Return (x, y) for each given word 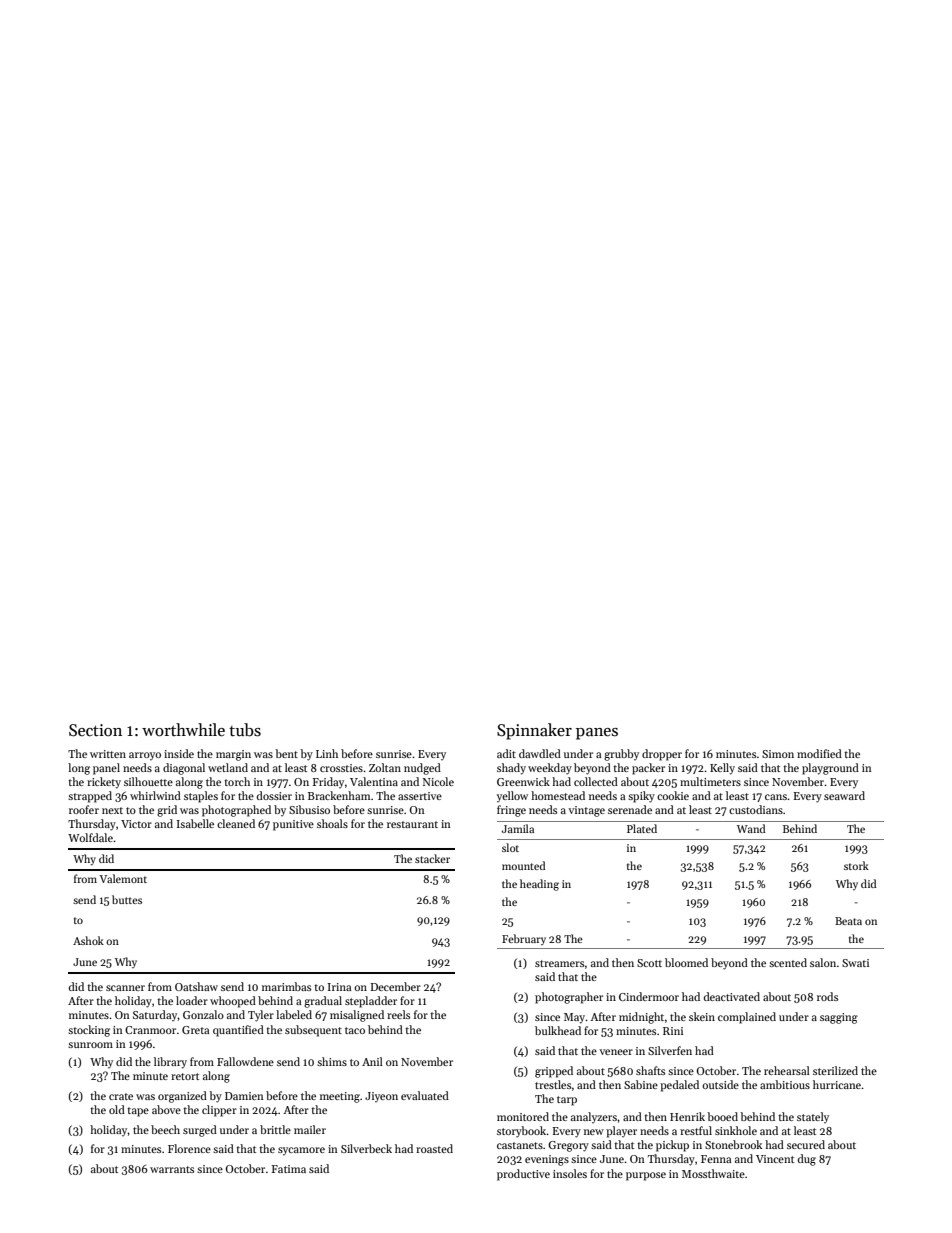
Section (95, 730)
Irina (339, 987)
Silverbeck (366, 1148)
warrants (172, 1169)
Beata (848, 921)
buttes (127, 899)
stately (813, 1117)
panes (597, 734)
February (524, 939)
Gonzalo (203, 1014)
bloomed (686, 962)
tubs (245, 730)
